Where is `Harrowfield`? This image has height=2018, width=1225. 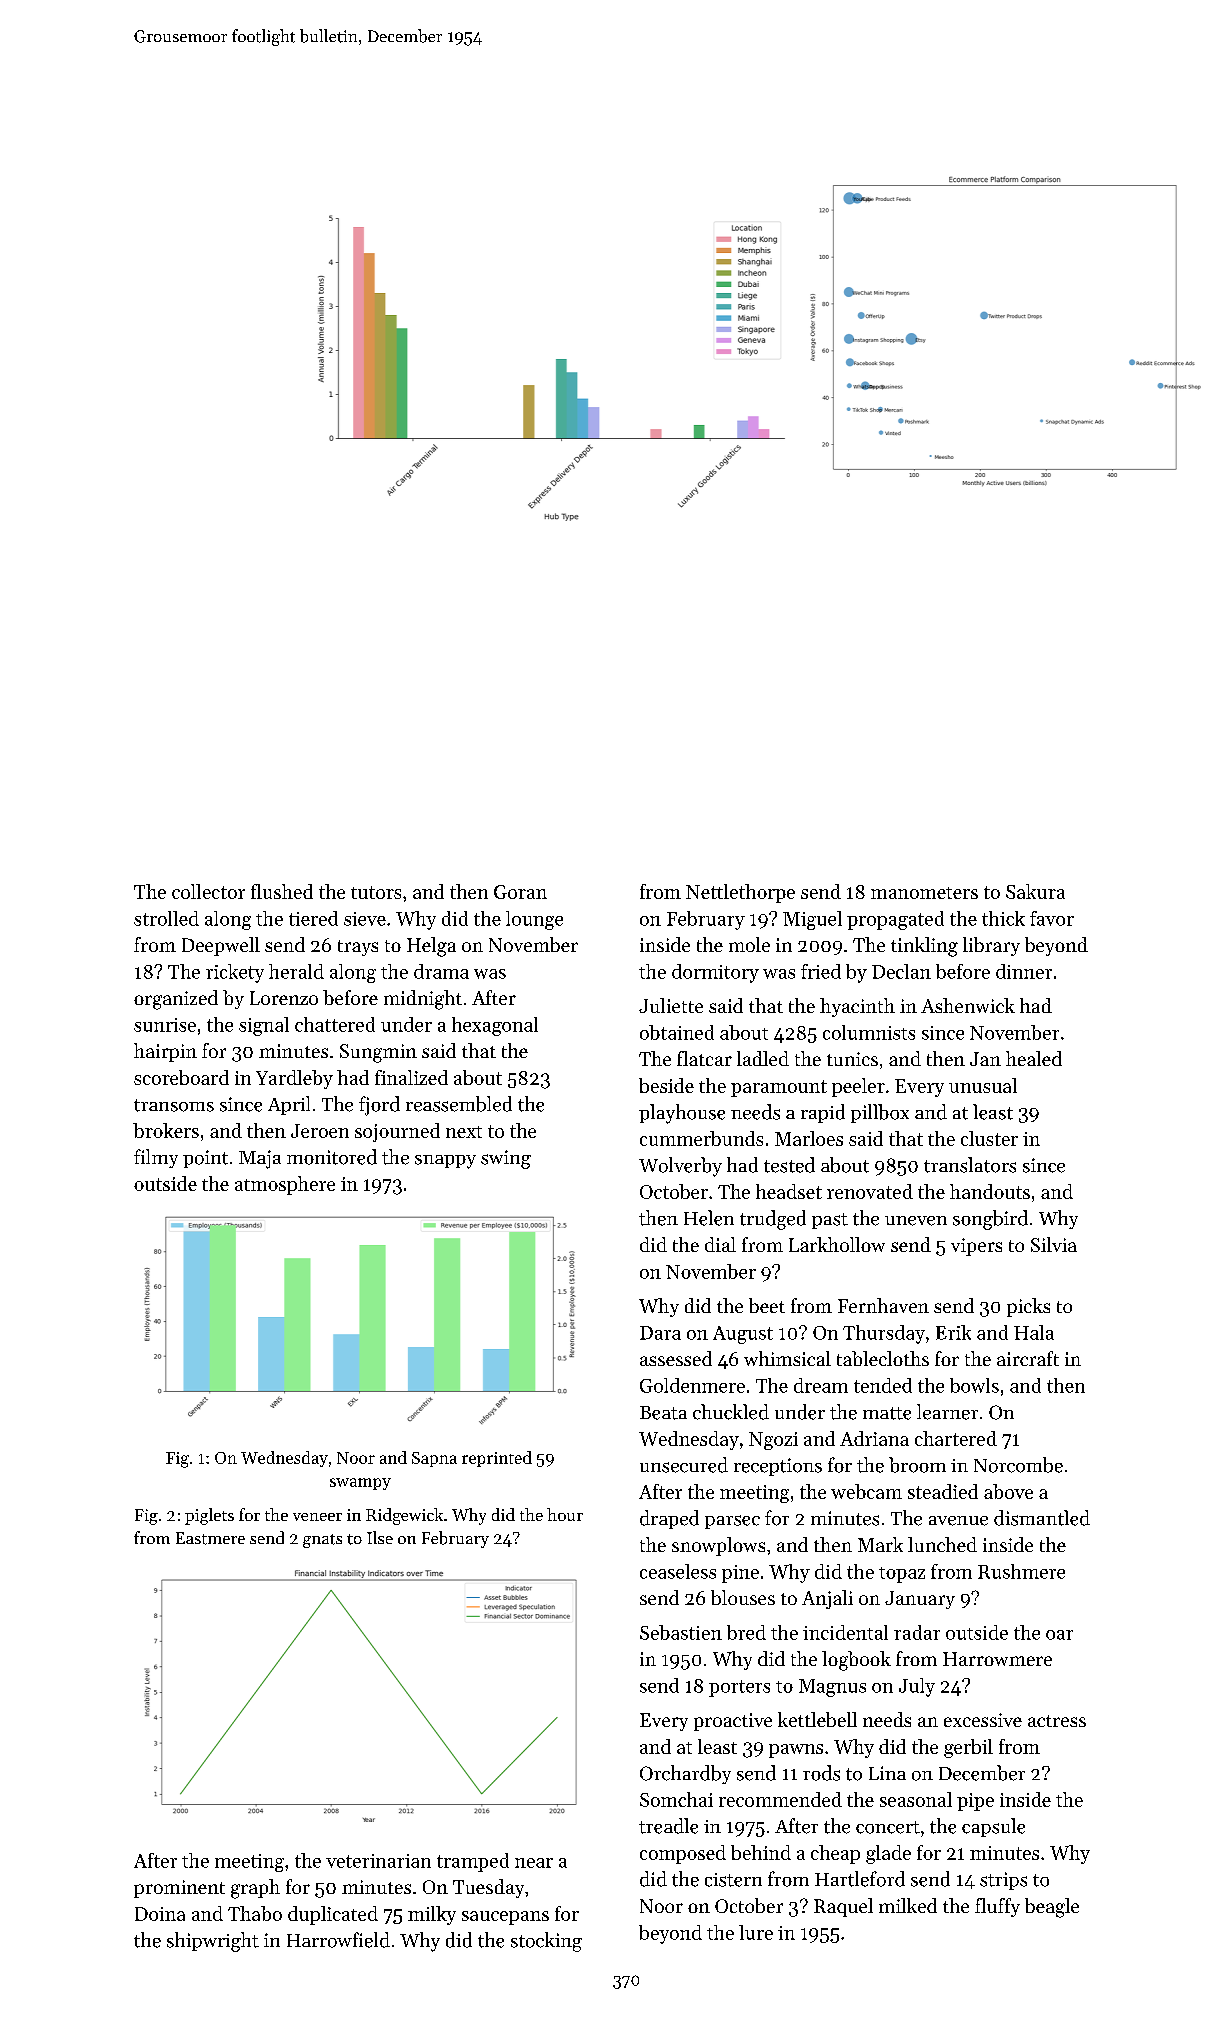 Harrowfield is located at coordinates (338, 1940).
